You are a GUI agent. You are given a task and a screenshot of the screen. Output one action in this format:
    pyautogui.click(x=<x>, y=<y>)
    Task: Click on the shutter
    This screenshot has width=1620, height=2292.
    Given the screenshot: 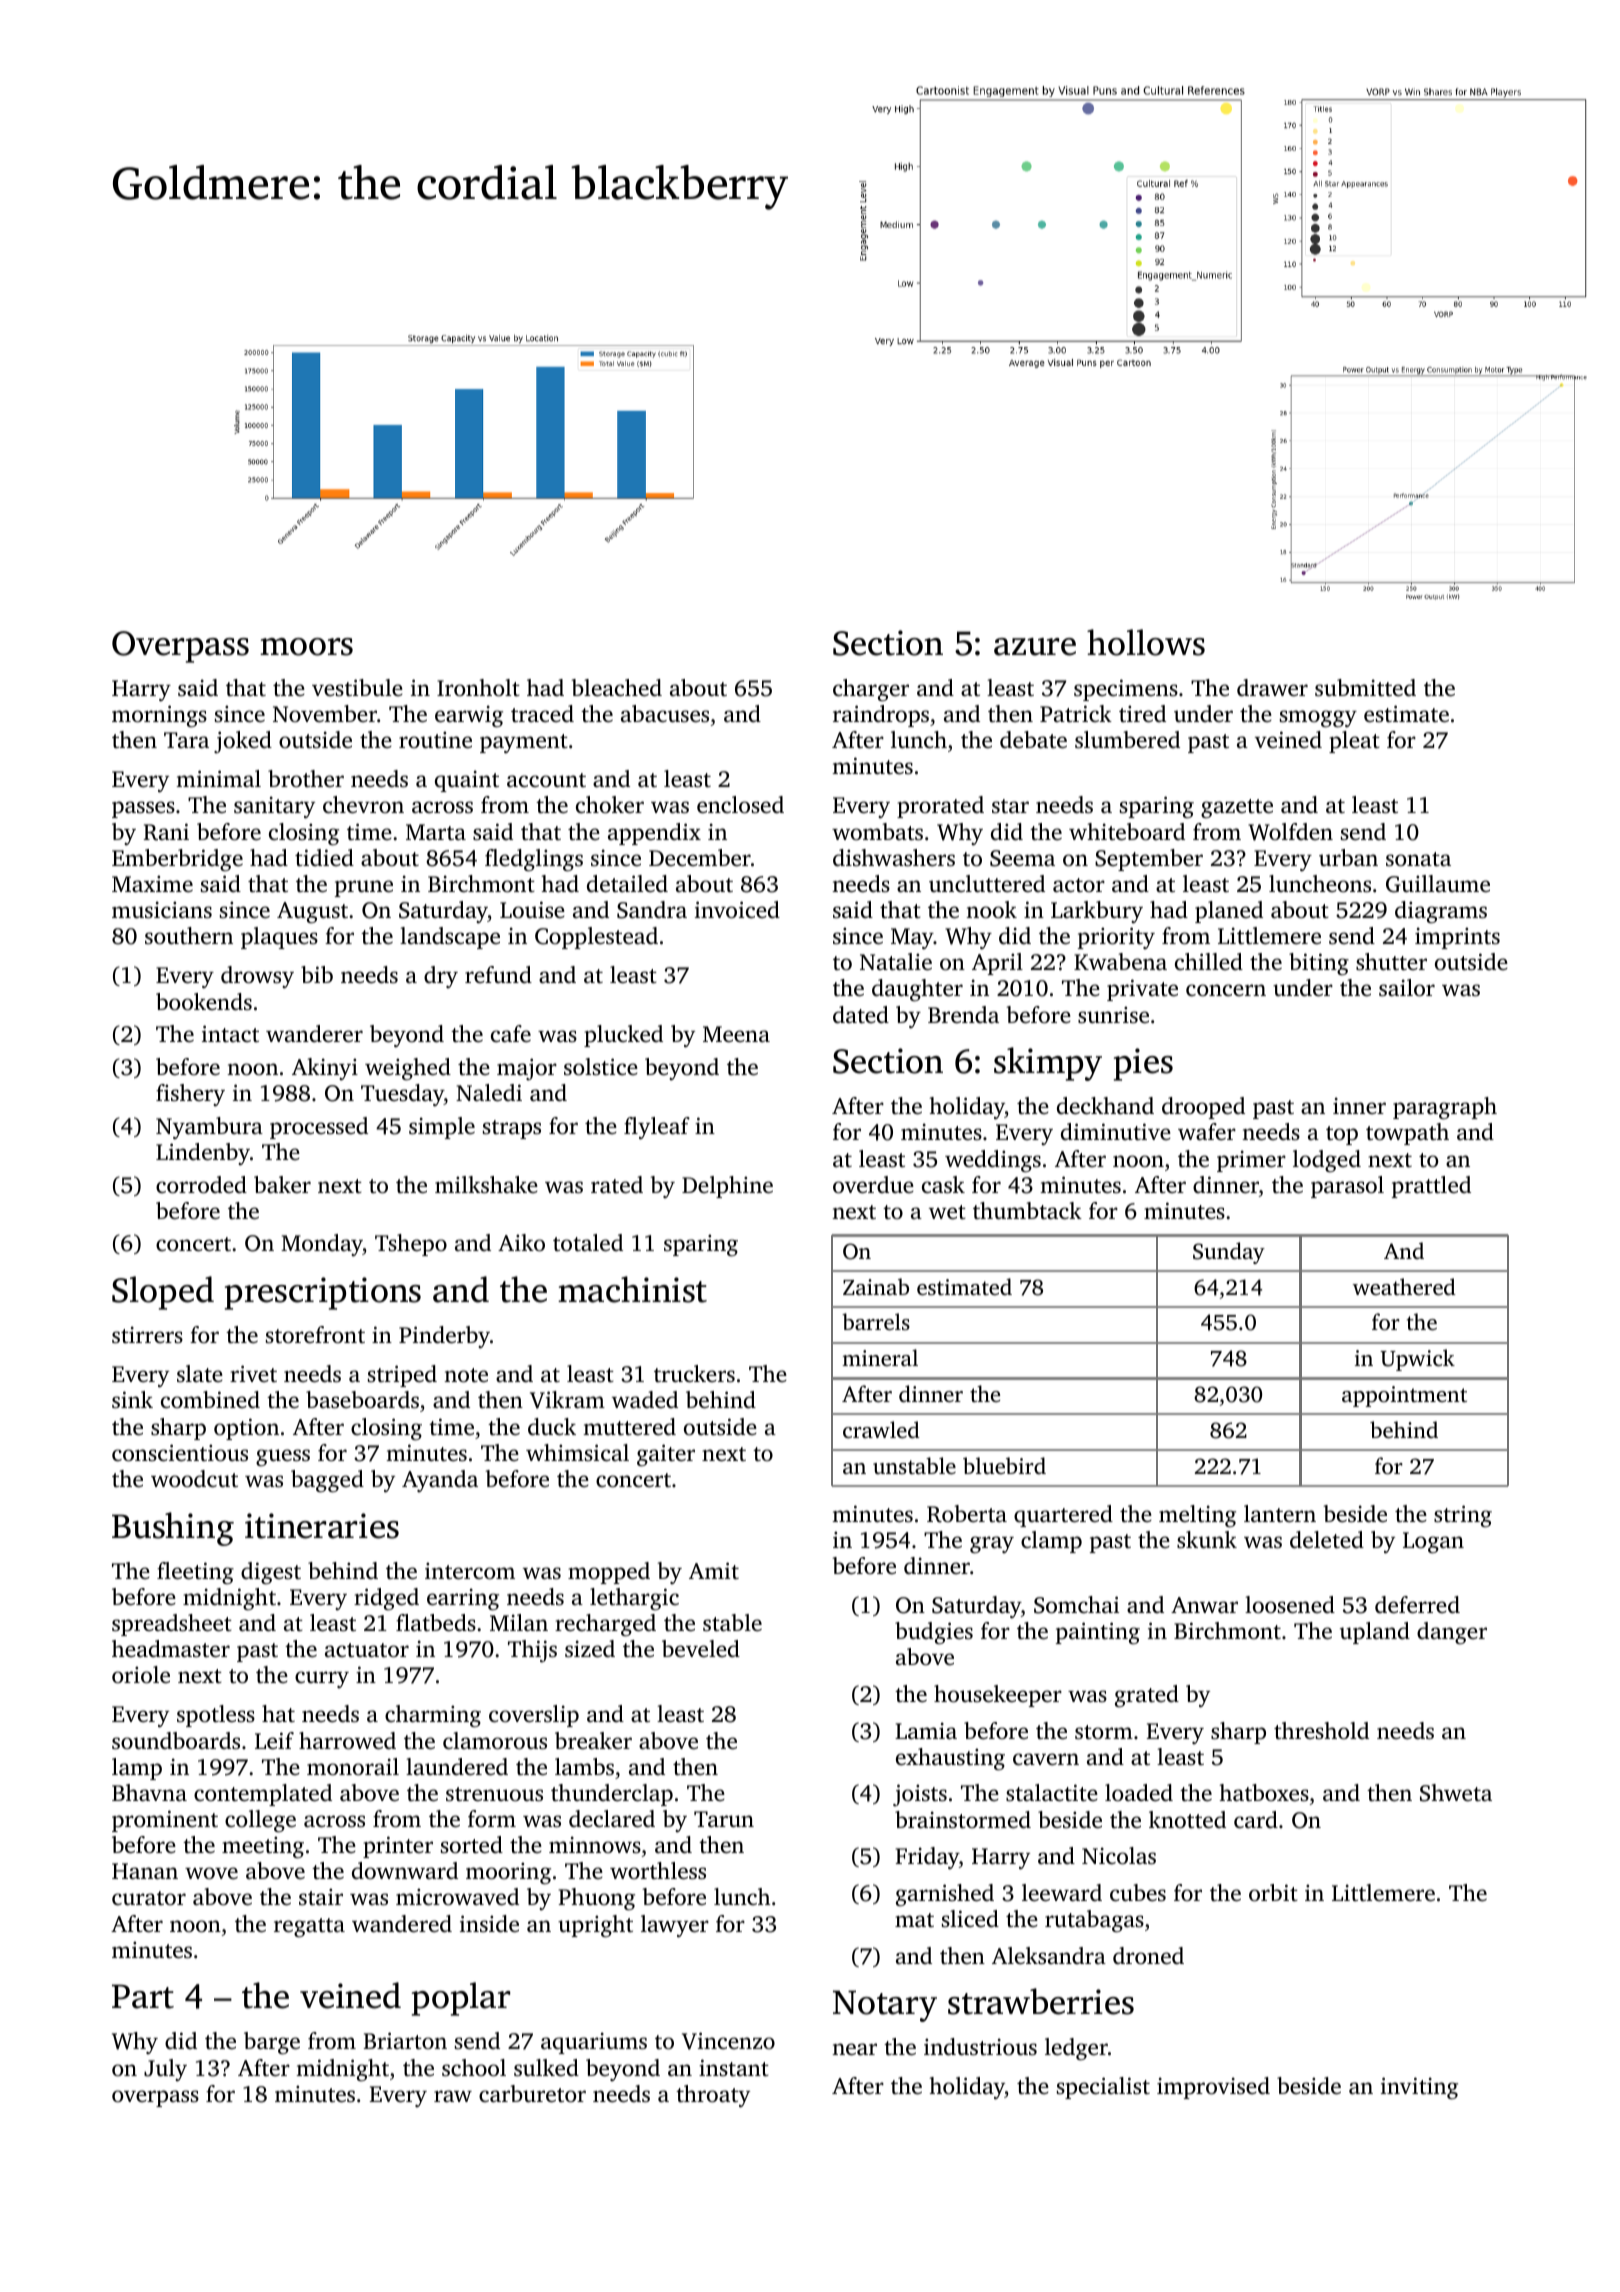 What is the action you would take?
    pyautogui.click(x=1391, y=962)
